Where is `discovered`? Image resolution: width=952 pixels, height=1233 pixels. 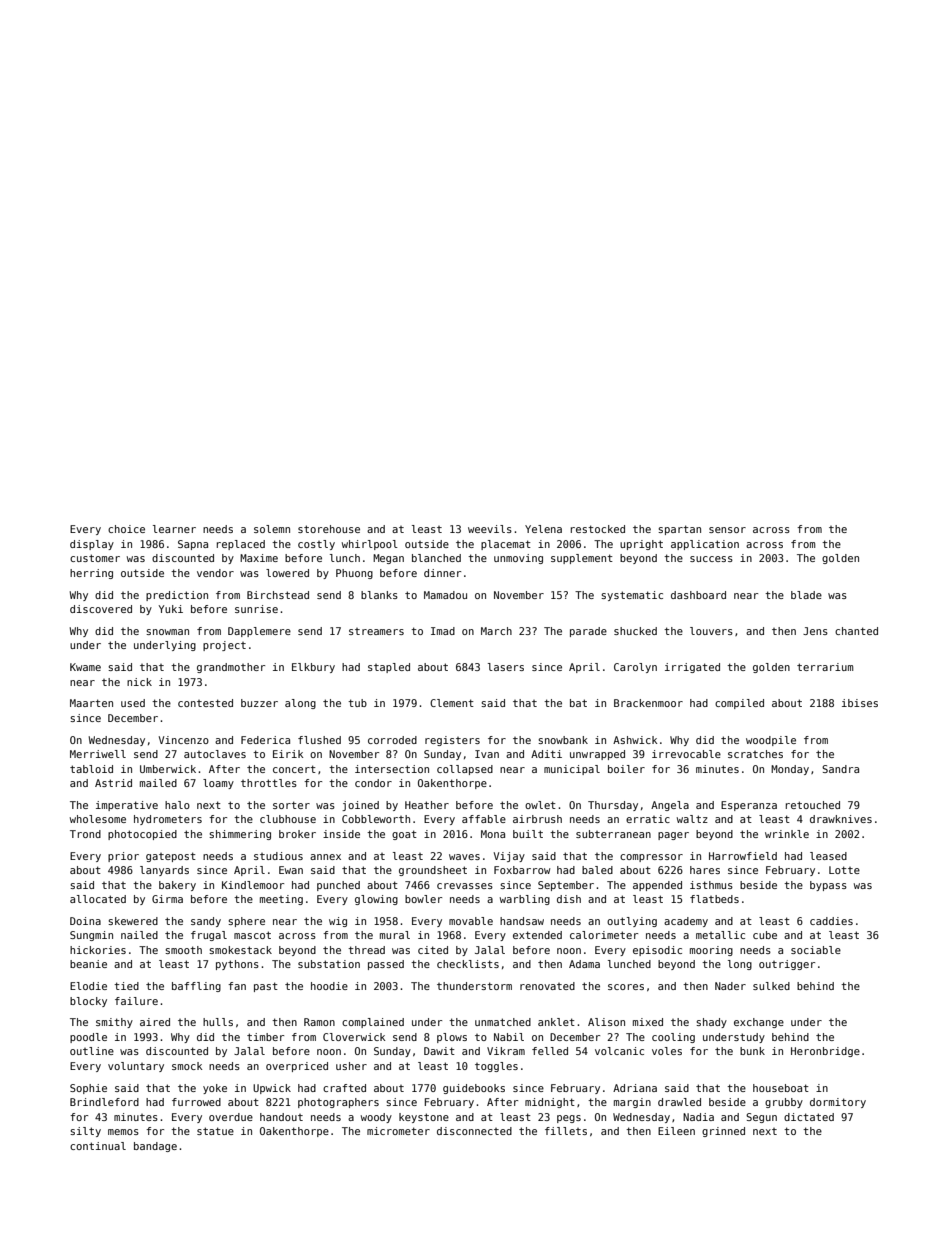
discovered is located at coordinates (101, 609).
